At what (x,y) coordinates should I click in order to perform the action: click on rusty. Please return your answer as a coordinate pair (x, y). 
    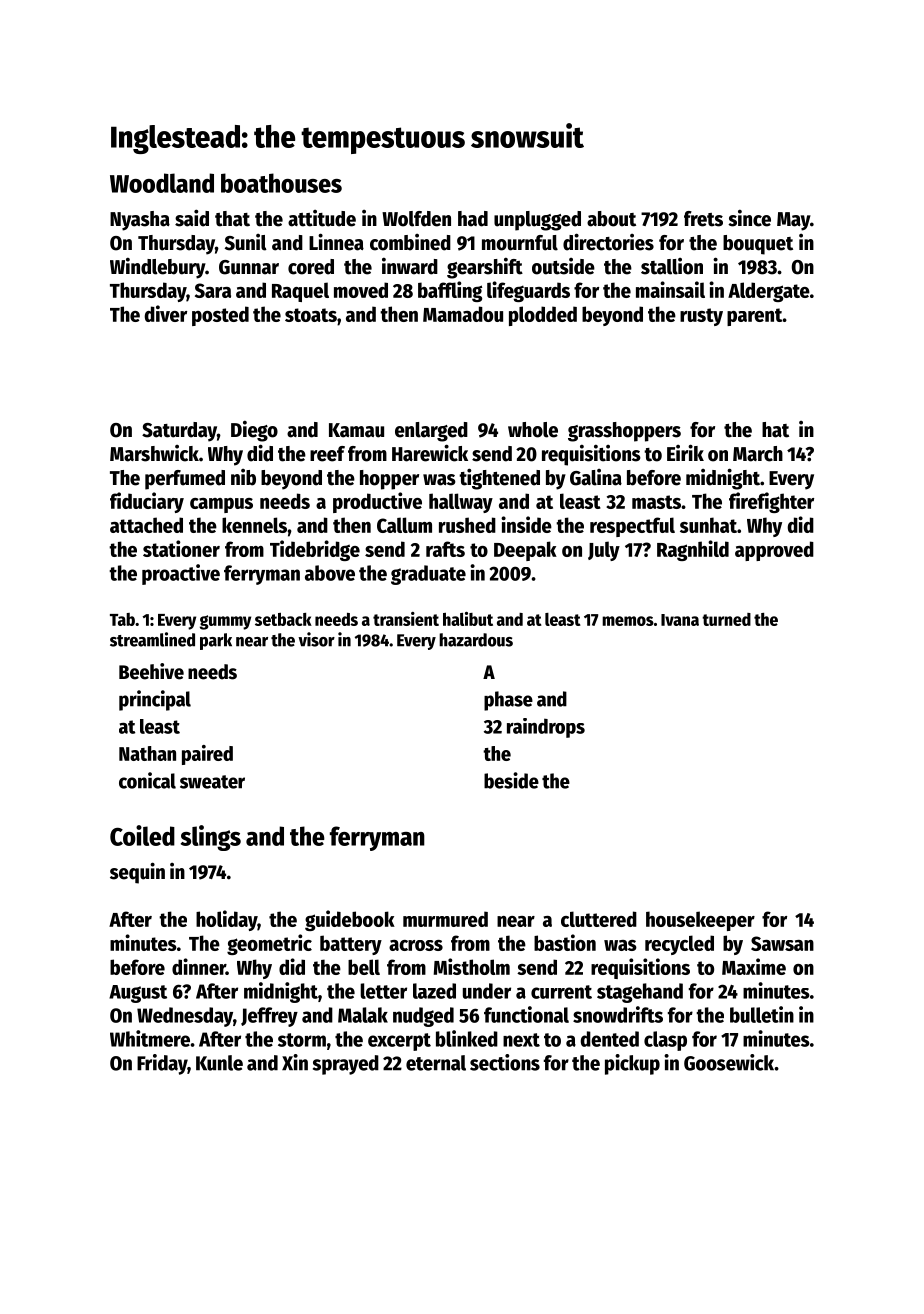
    Looking at the image, I should click on (701, 317).
